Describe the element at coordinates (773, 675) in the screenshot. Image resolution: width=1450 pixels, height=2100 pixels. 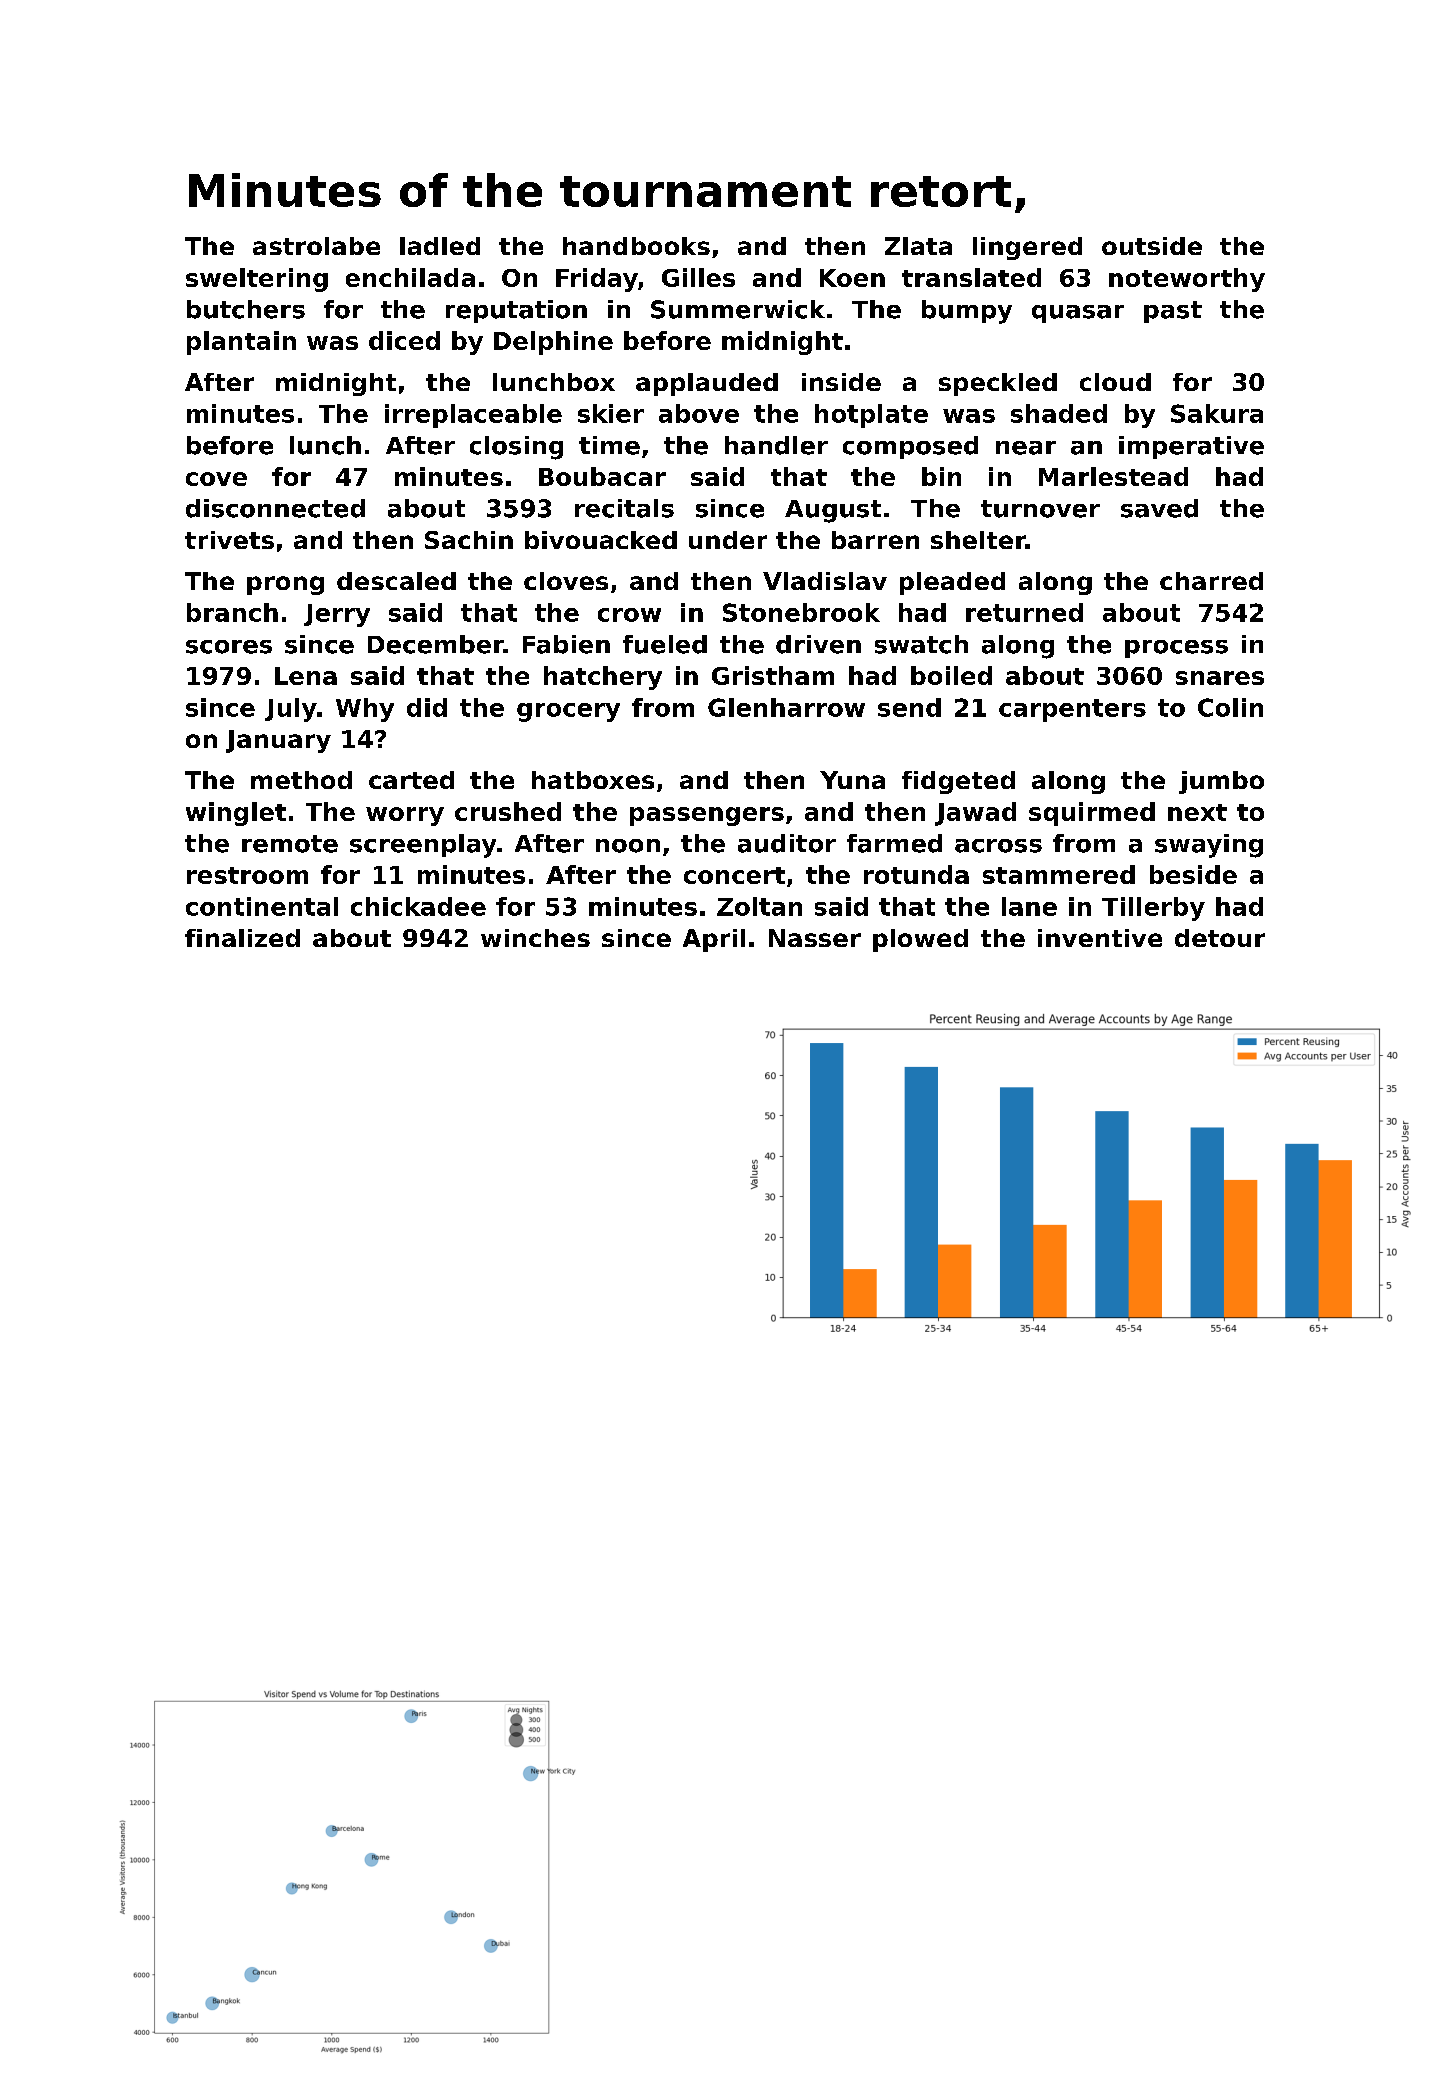
I see `Gristham` at that location.
